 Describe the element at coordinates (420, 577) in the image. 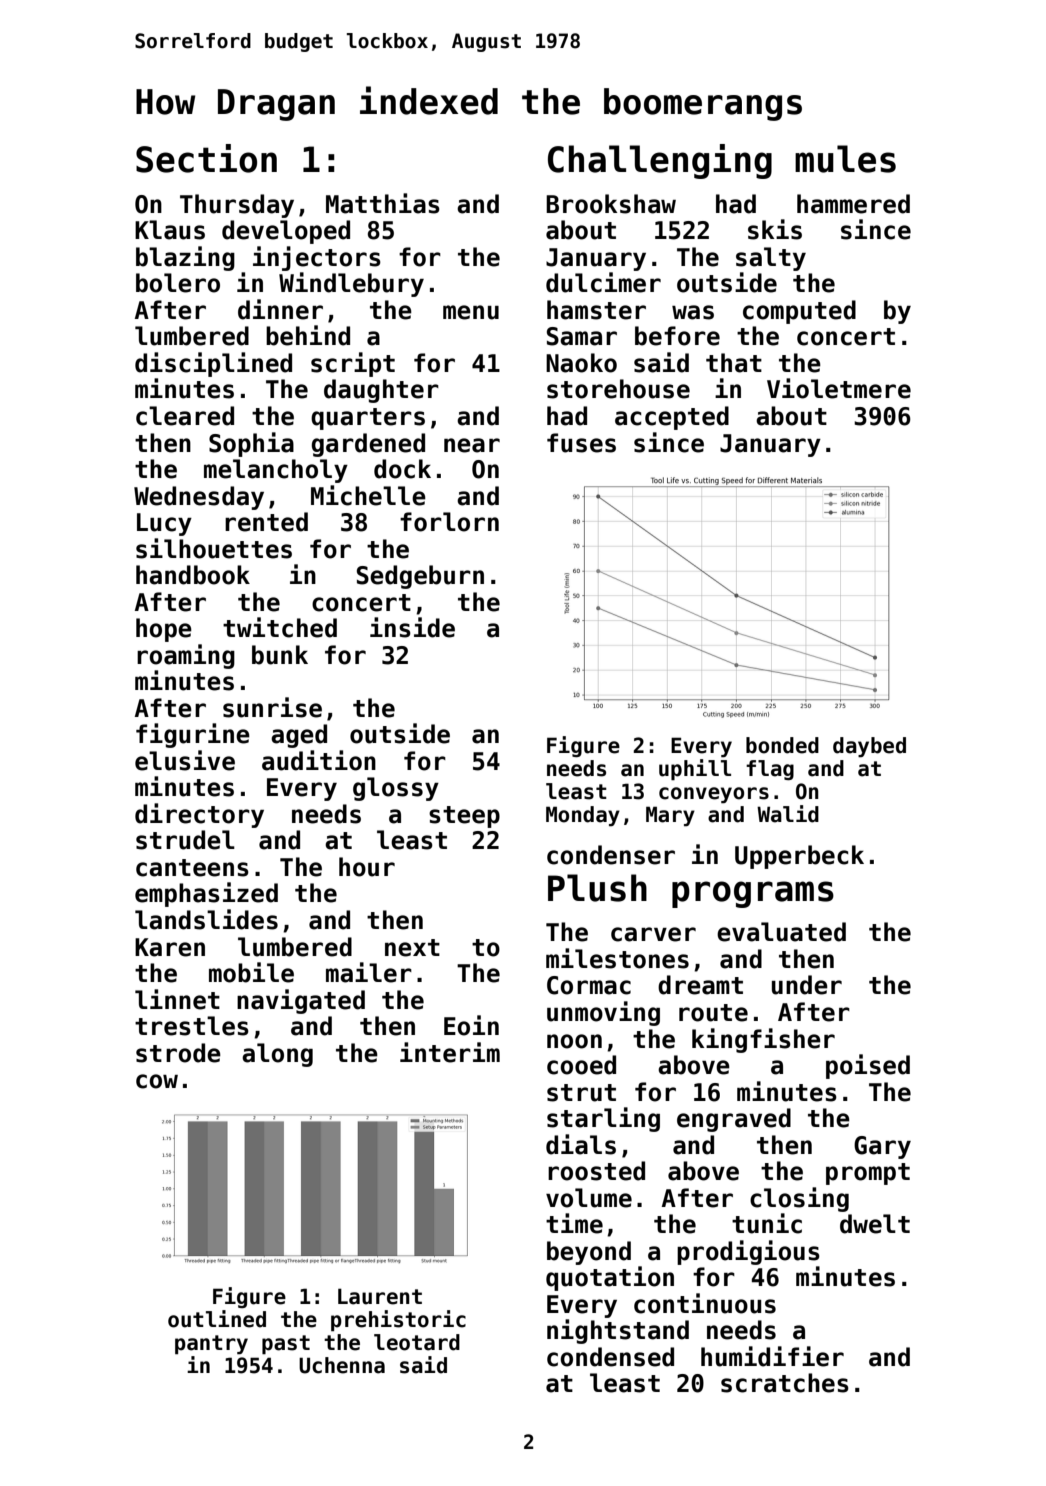

I see `Sedgeburn` at that location.
